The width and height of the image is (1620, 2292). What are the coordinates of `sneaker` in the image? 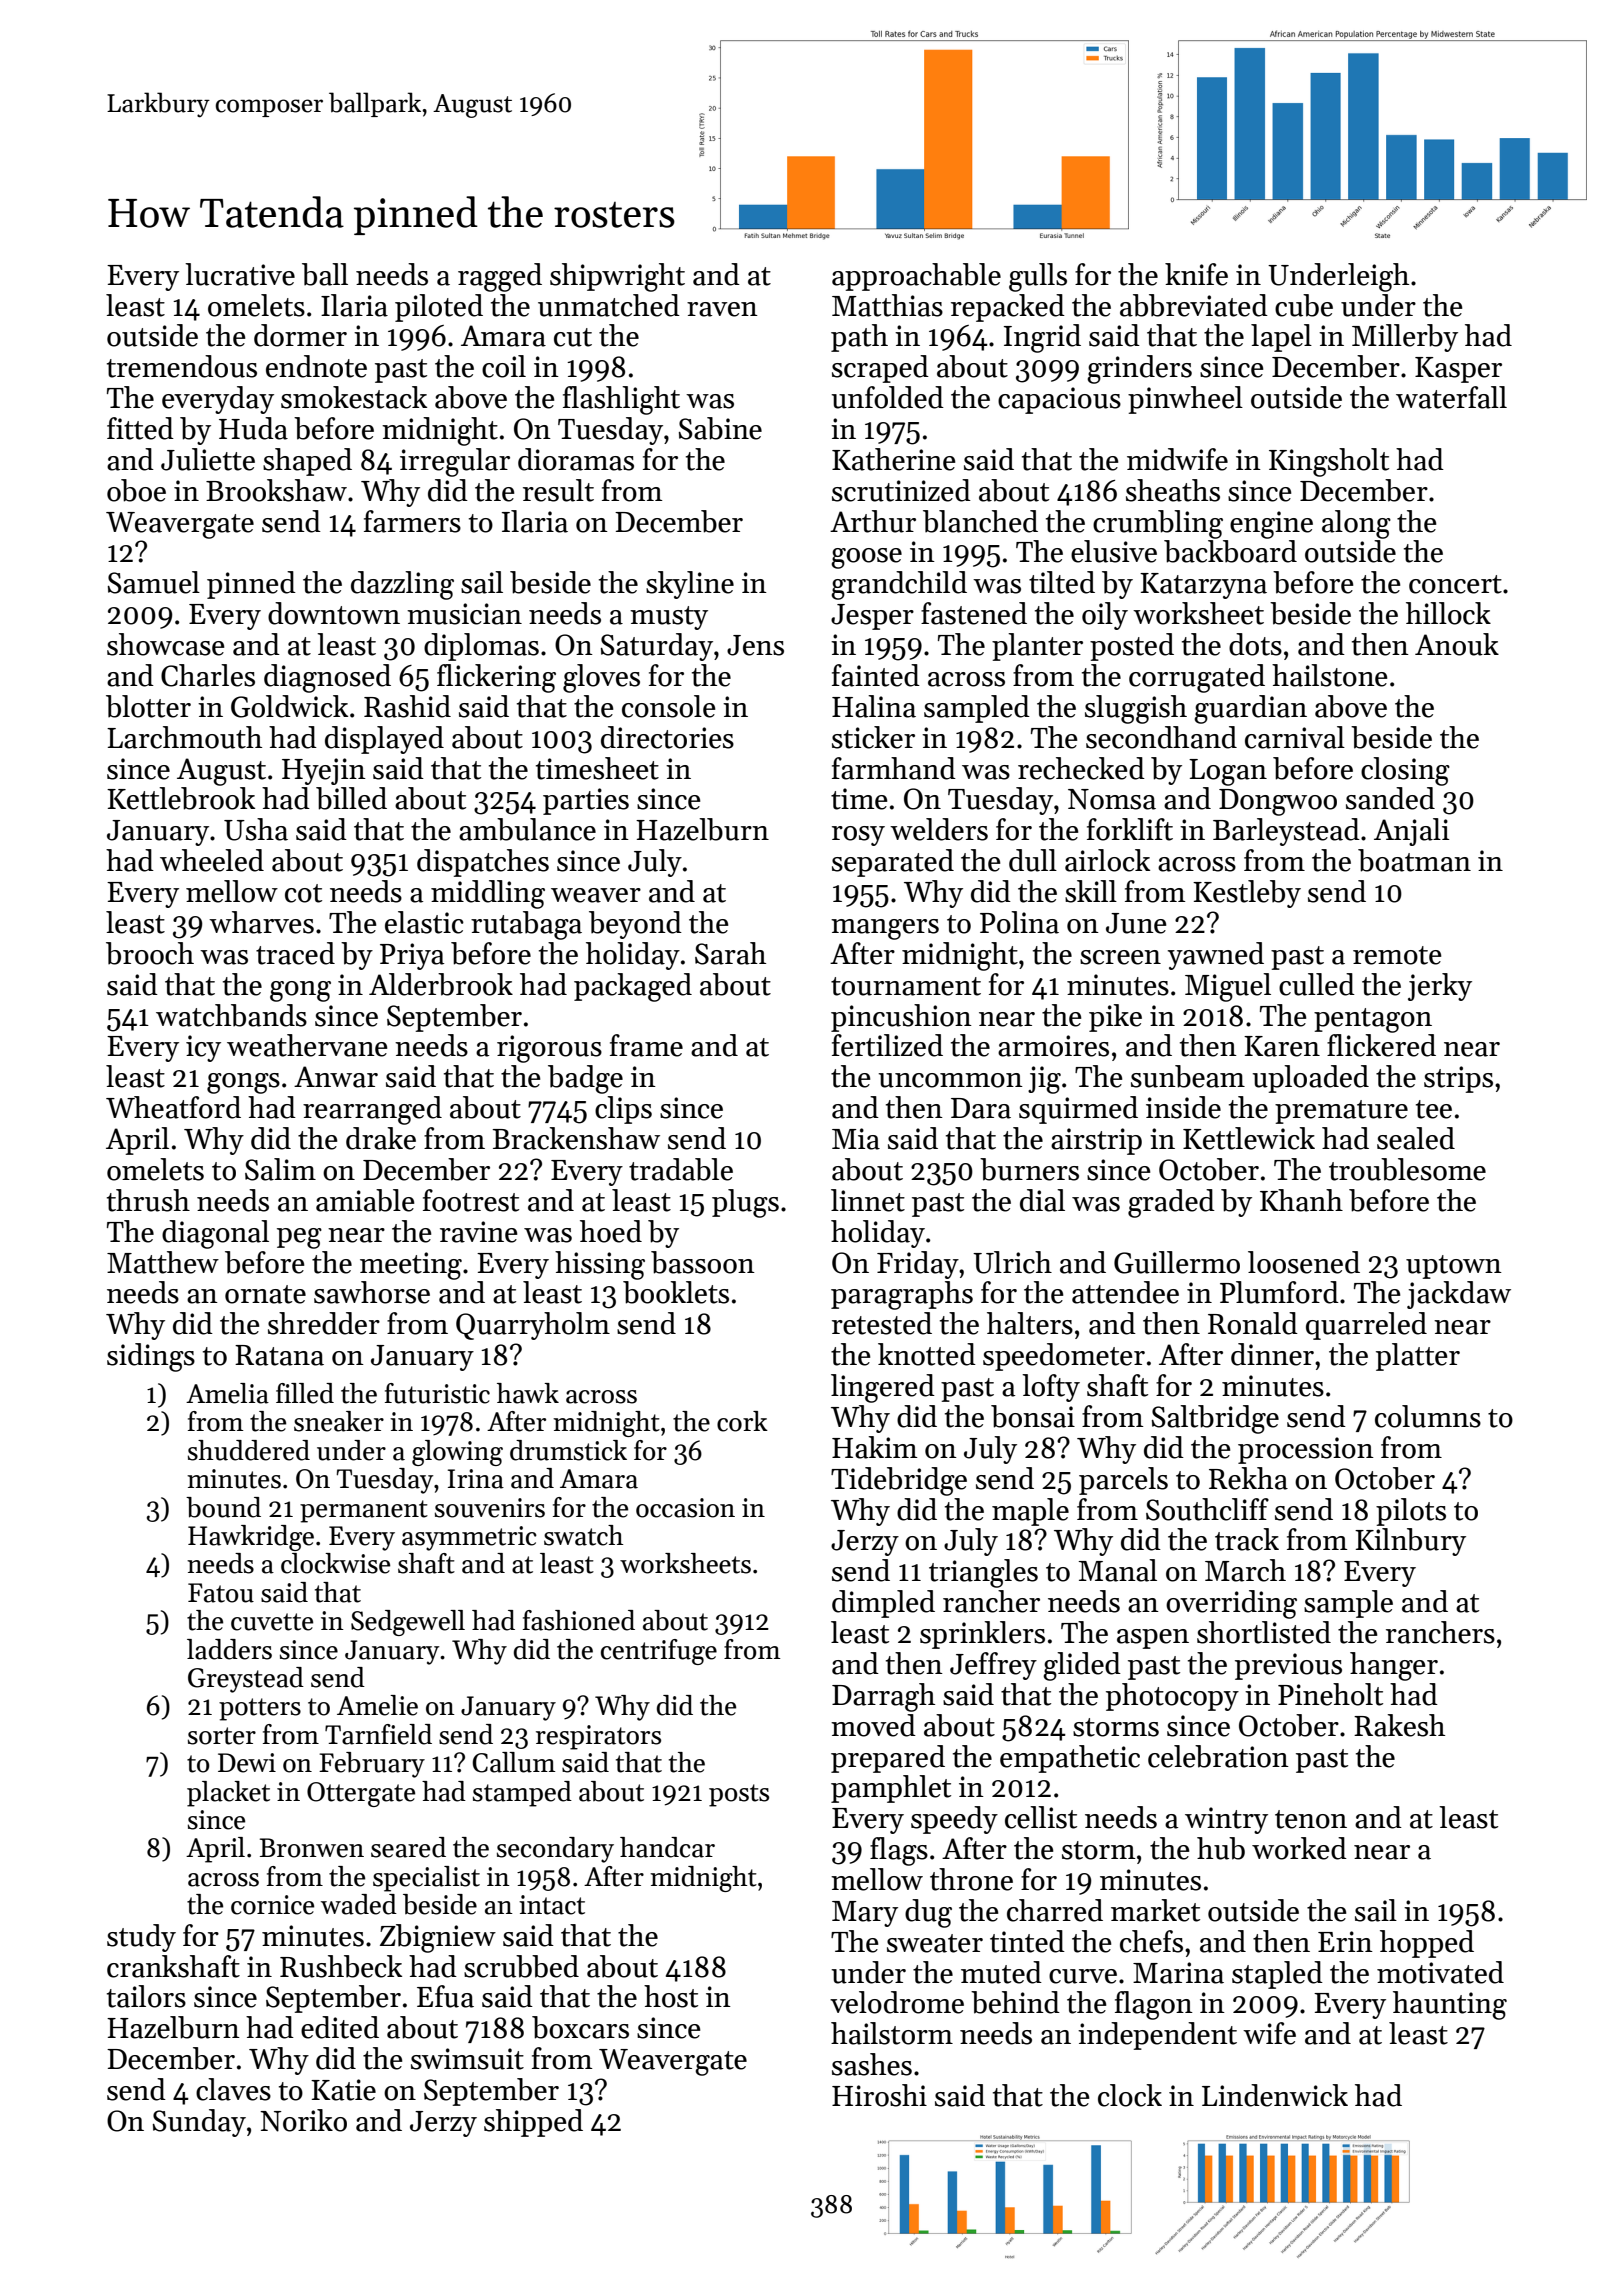 It's located at (339, 1421).
